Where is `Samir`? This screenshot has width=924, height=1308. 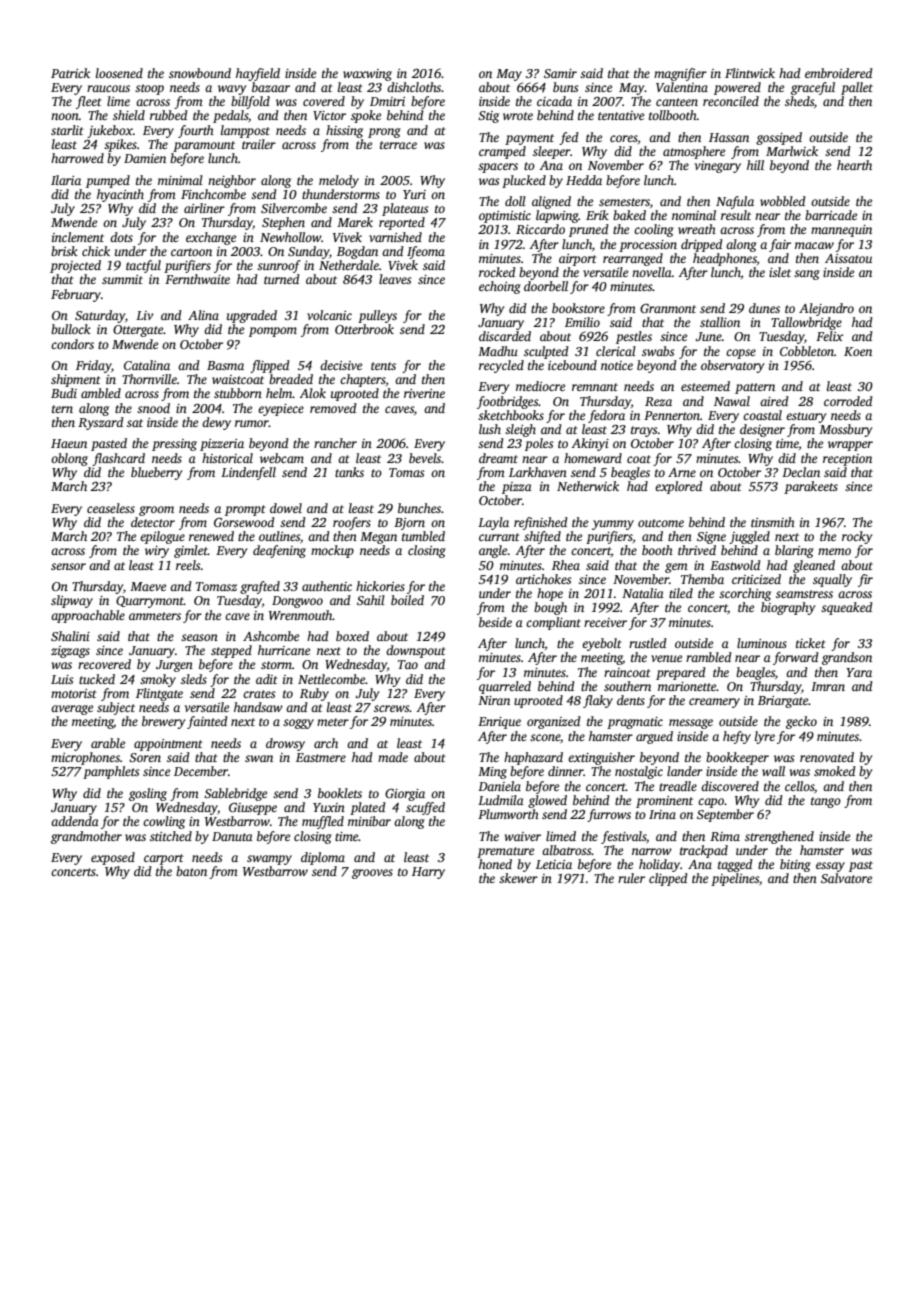 Samir is located at coordinates (560, 73).
